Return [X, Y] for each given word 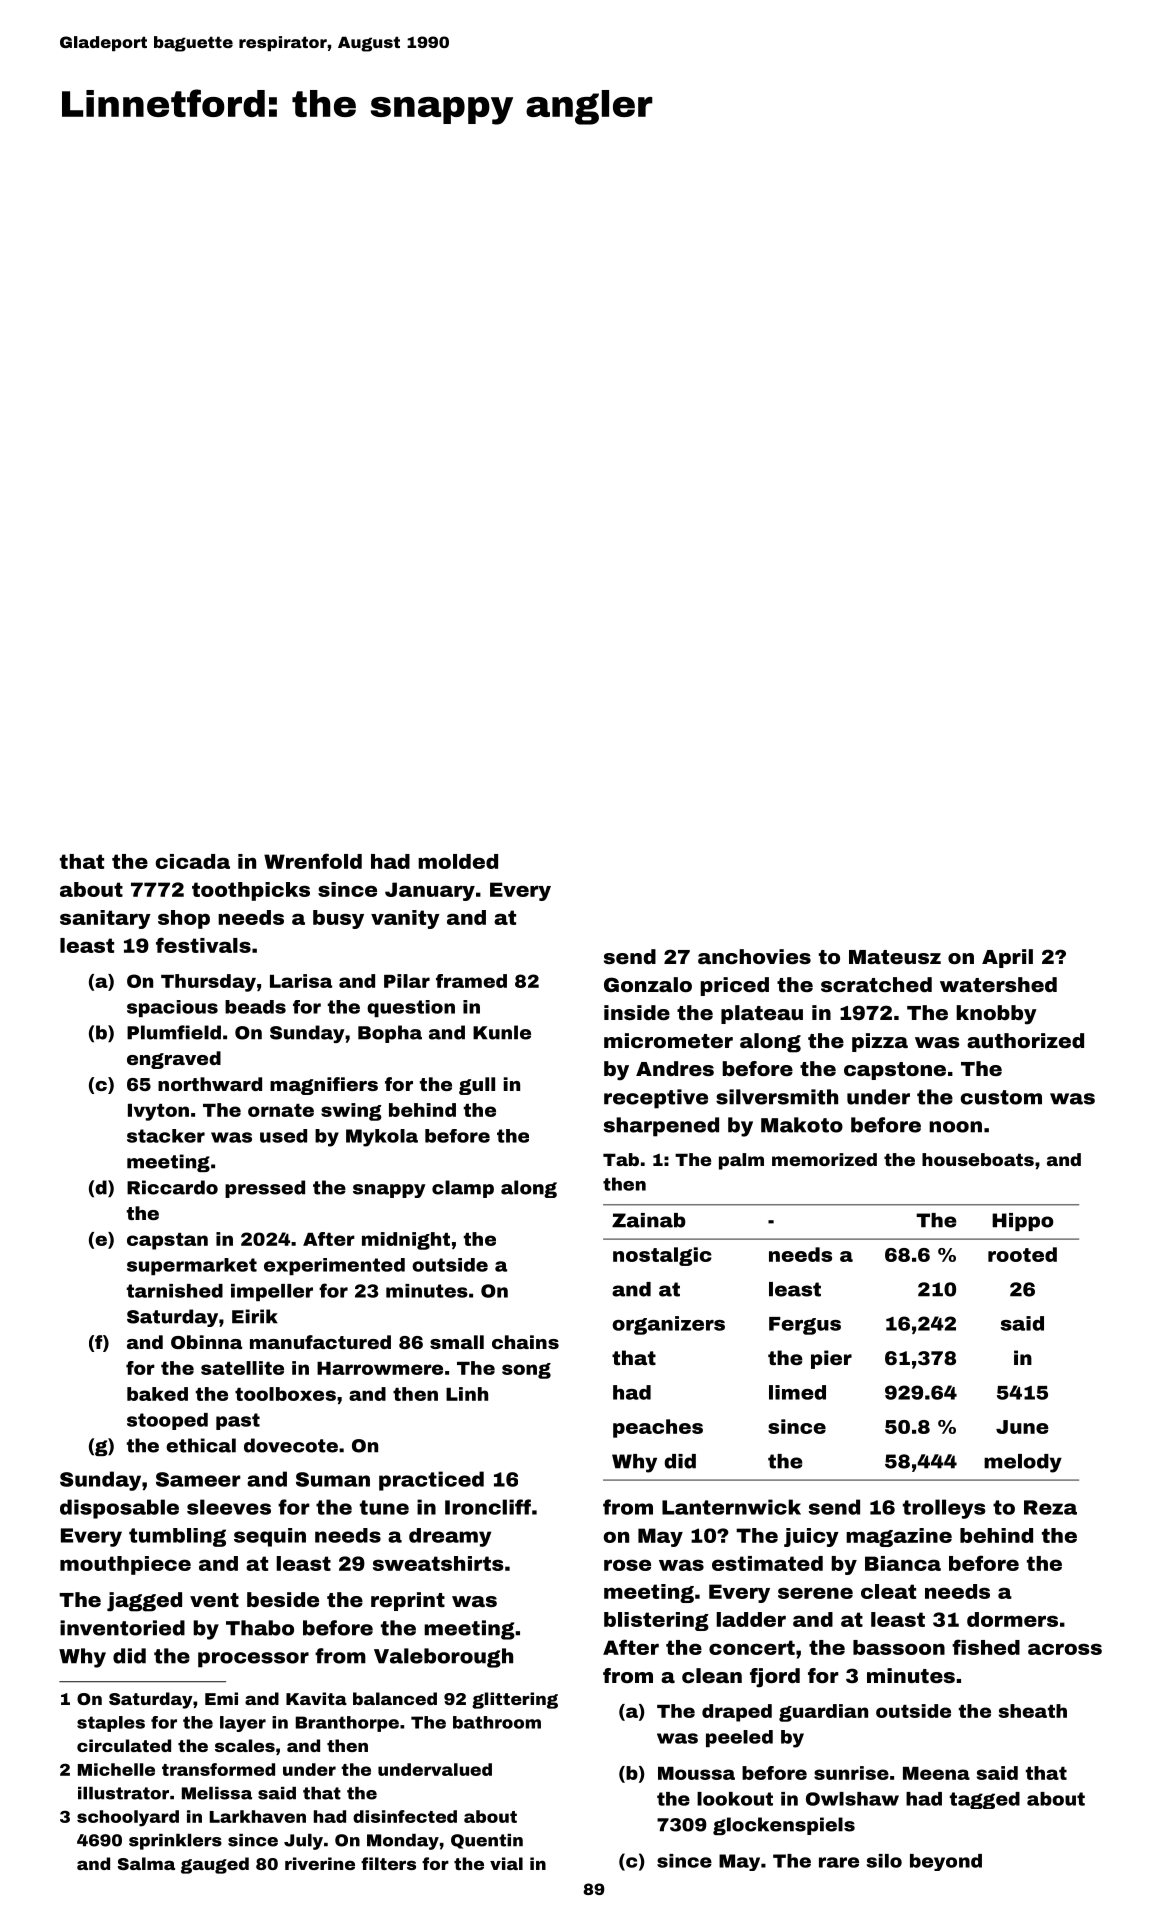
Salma [146, 1863]
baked [157, 1394]
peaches [658, 1428]
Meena [936, 1773]
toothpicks [251, 891]
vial [506, 1863]
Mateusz [895, 957]
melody [1023, 1463]
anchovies [754, 956]
